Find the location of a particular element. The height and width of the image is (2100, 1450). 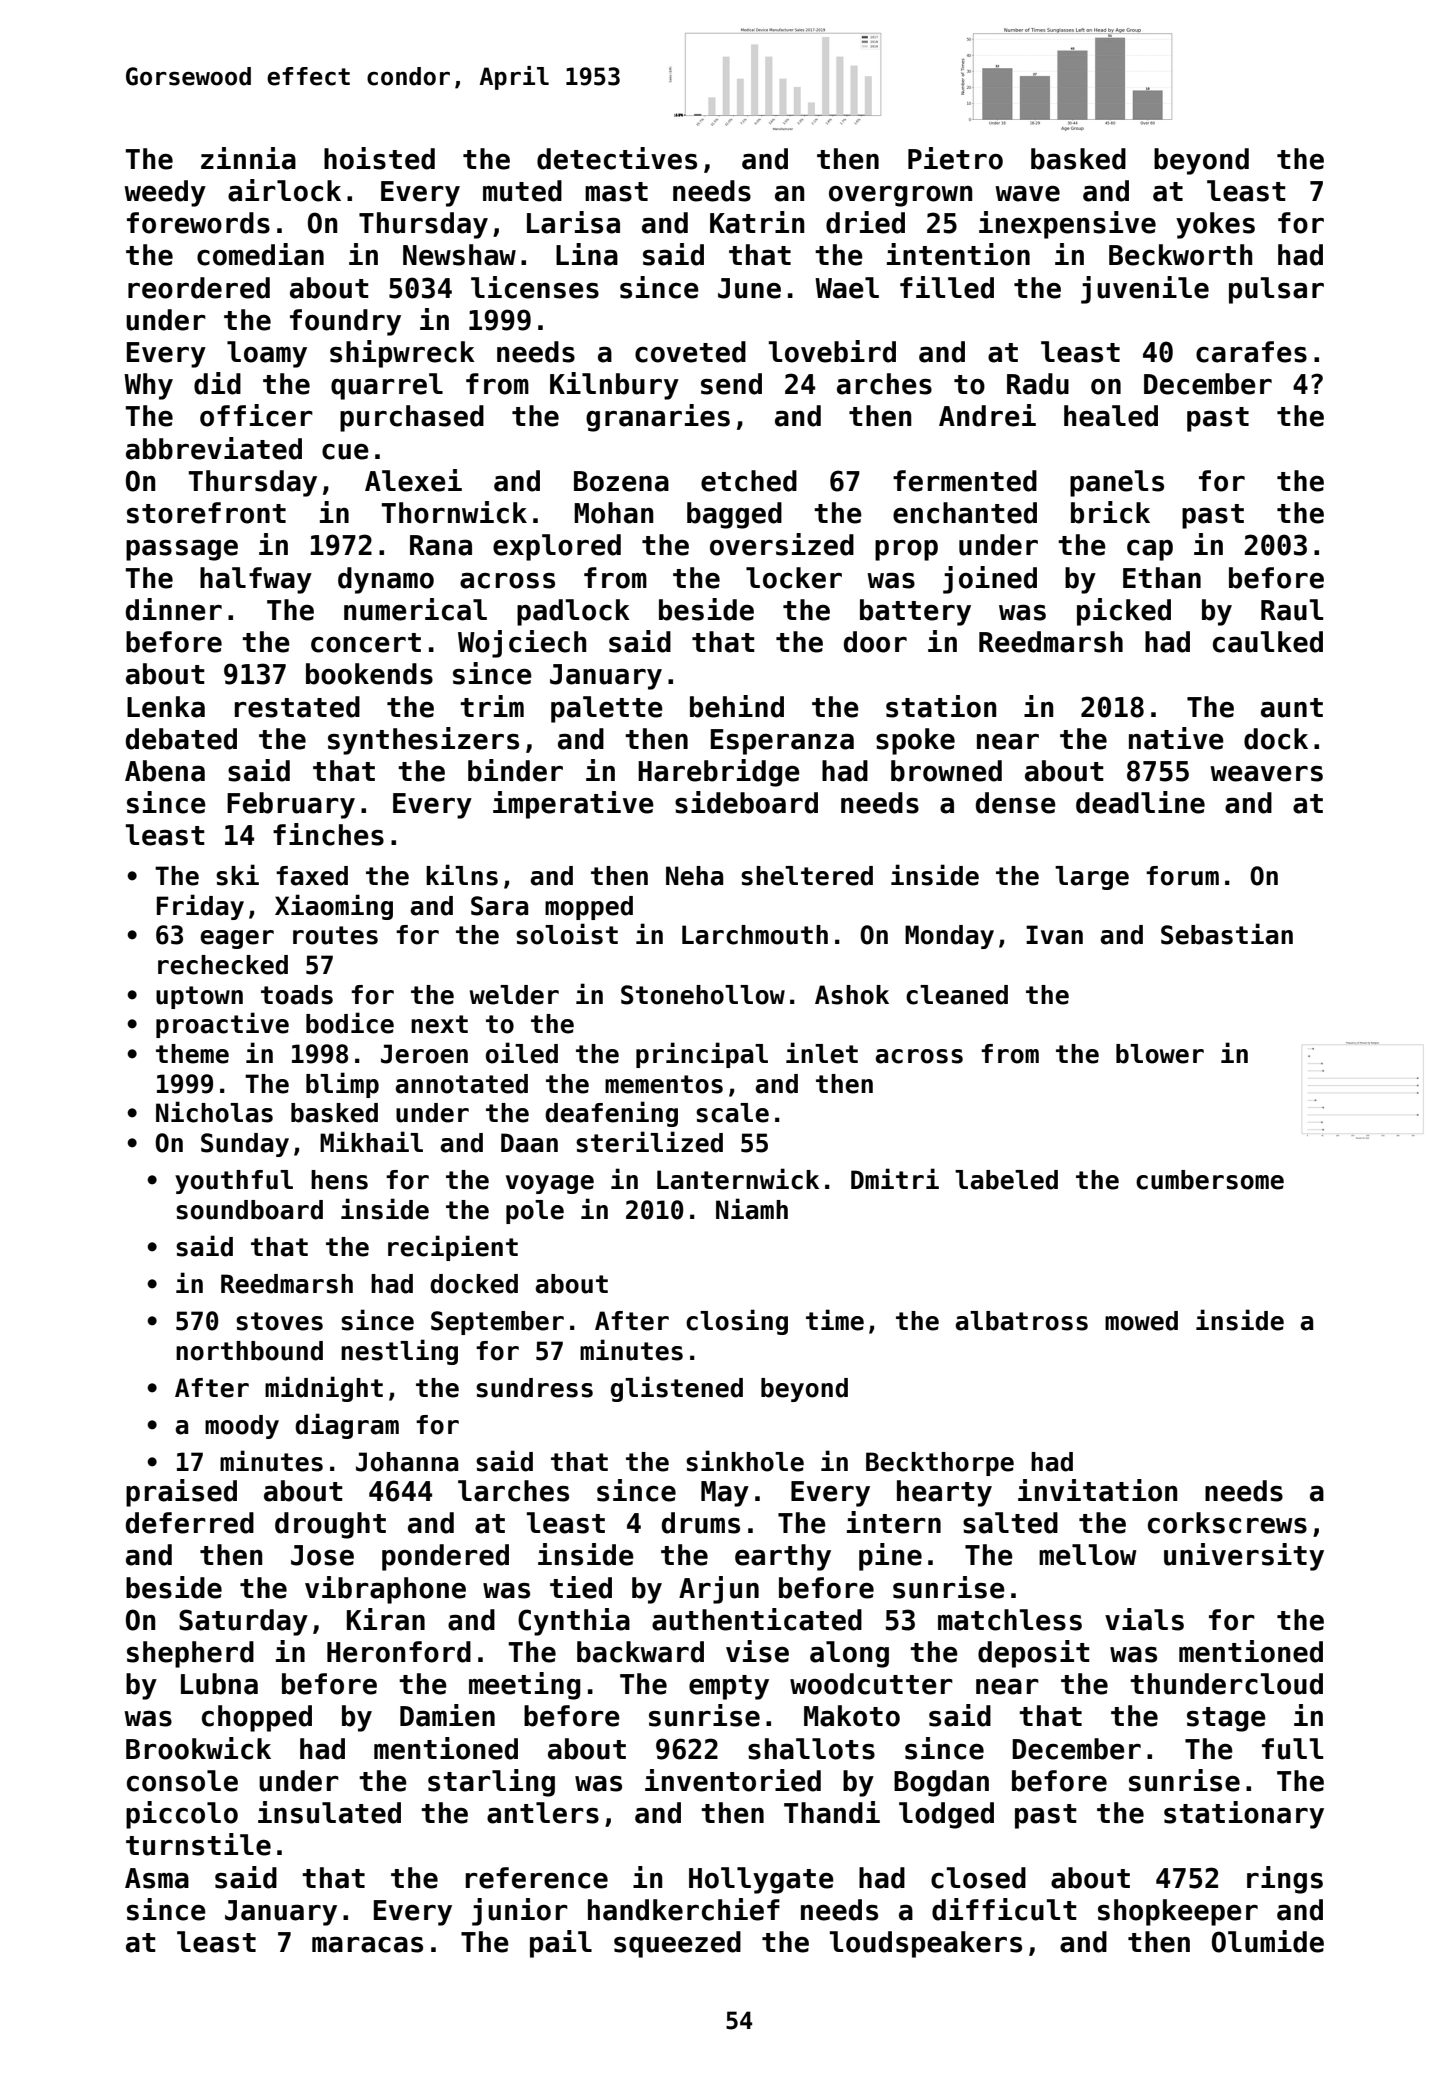

Sebastian is located at coordinates (1227, 934).
